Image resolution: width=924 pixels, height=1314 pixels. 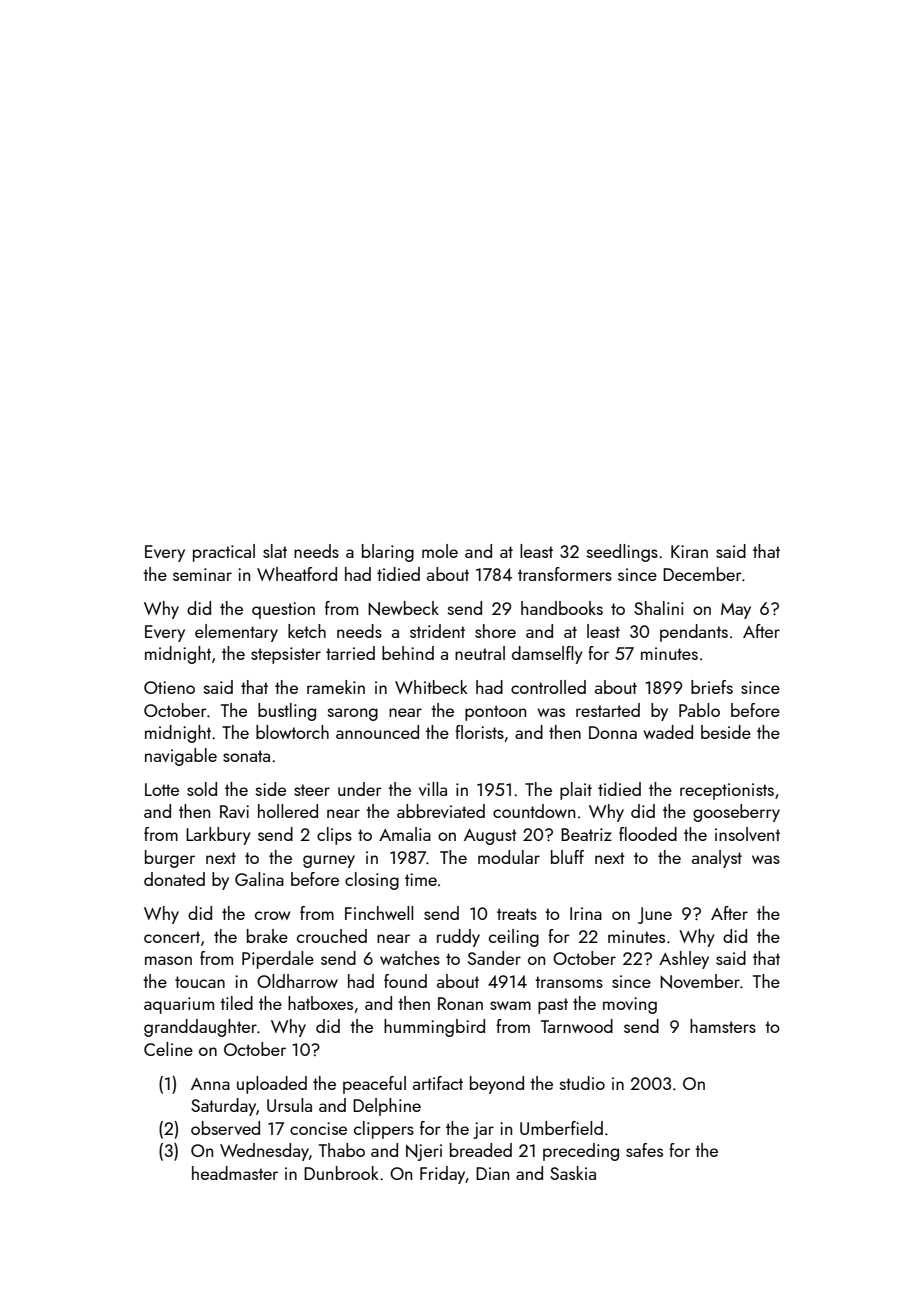 What do you see at coordinates (689, 551) in the screenshot?
I see `Kiran` at bounding box center [689, 551].
